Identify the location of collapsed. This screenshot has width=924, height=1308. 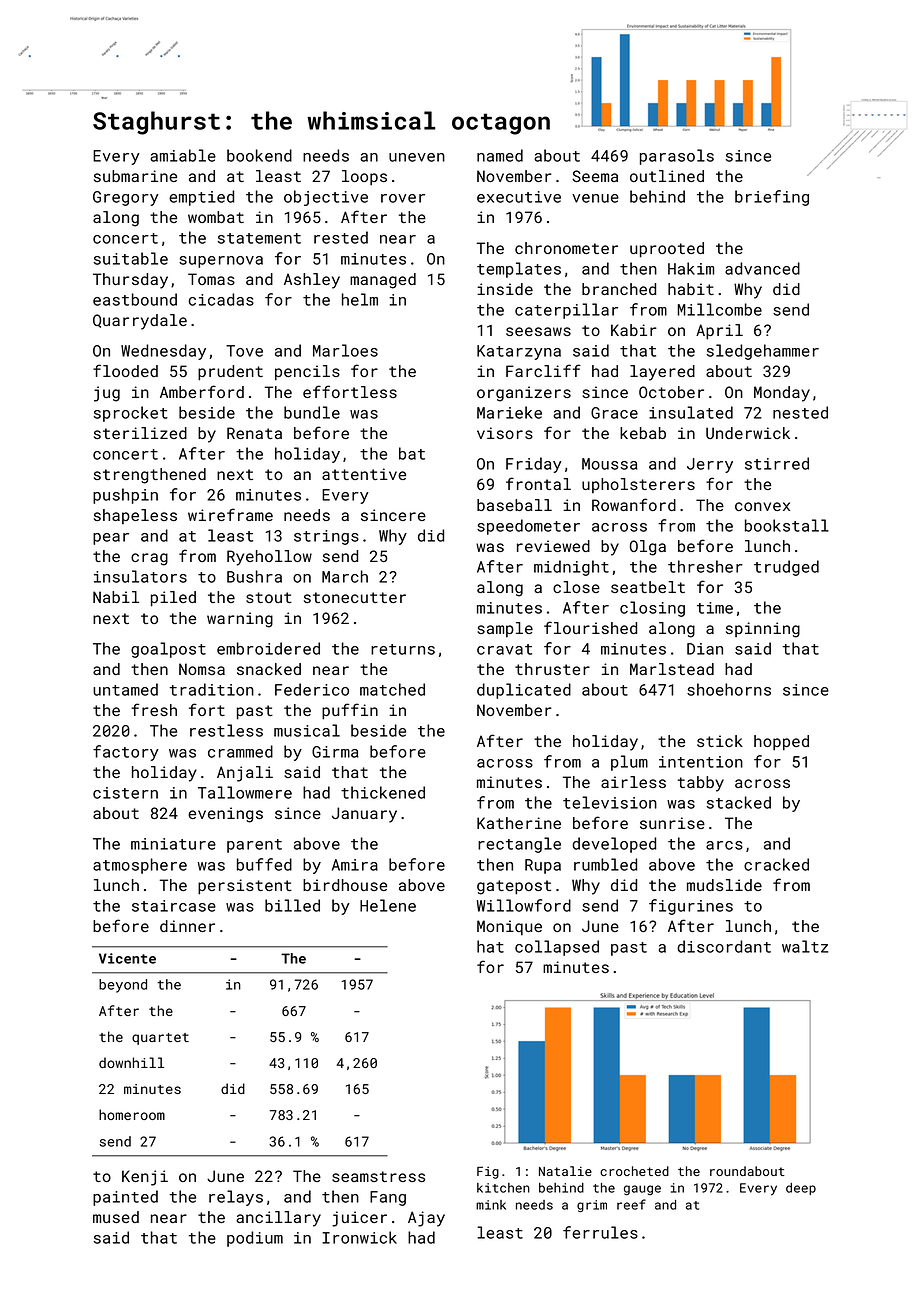
(557, 948).
